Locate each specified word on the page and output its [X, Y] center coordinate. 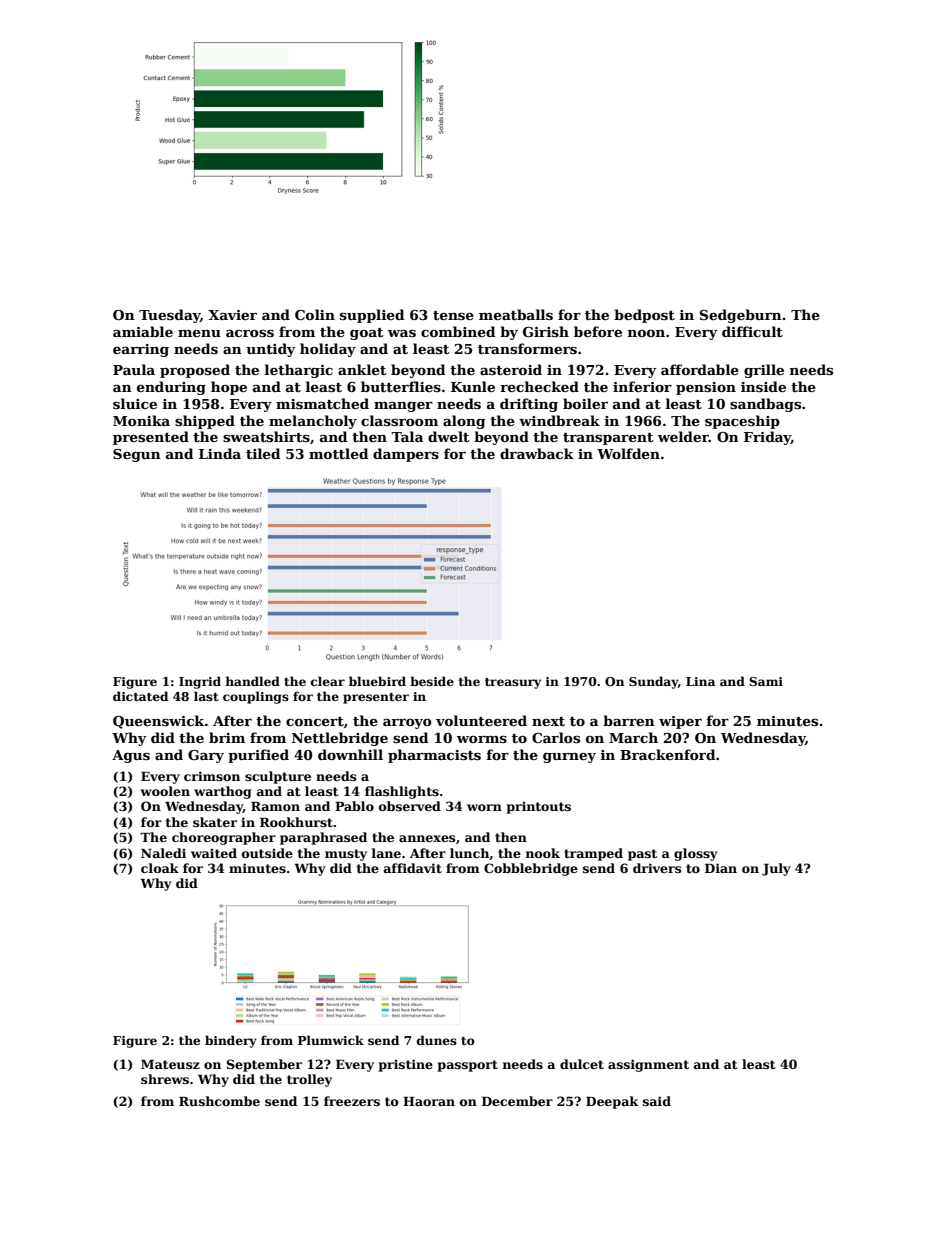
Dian [721, 868]
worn [484, 807]
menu [199, 333]
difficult [752, 331]
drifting [529, 405]
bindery [231, 1041]
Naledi [163, 853]
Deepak [612, 1102]
